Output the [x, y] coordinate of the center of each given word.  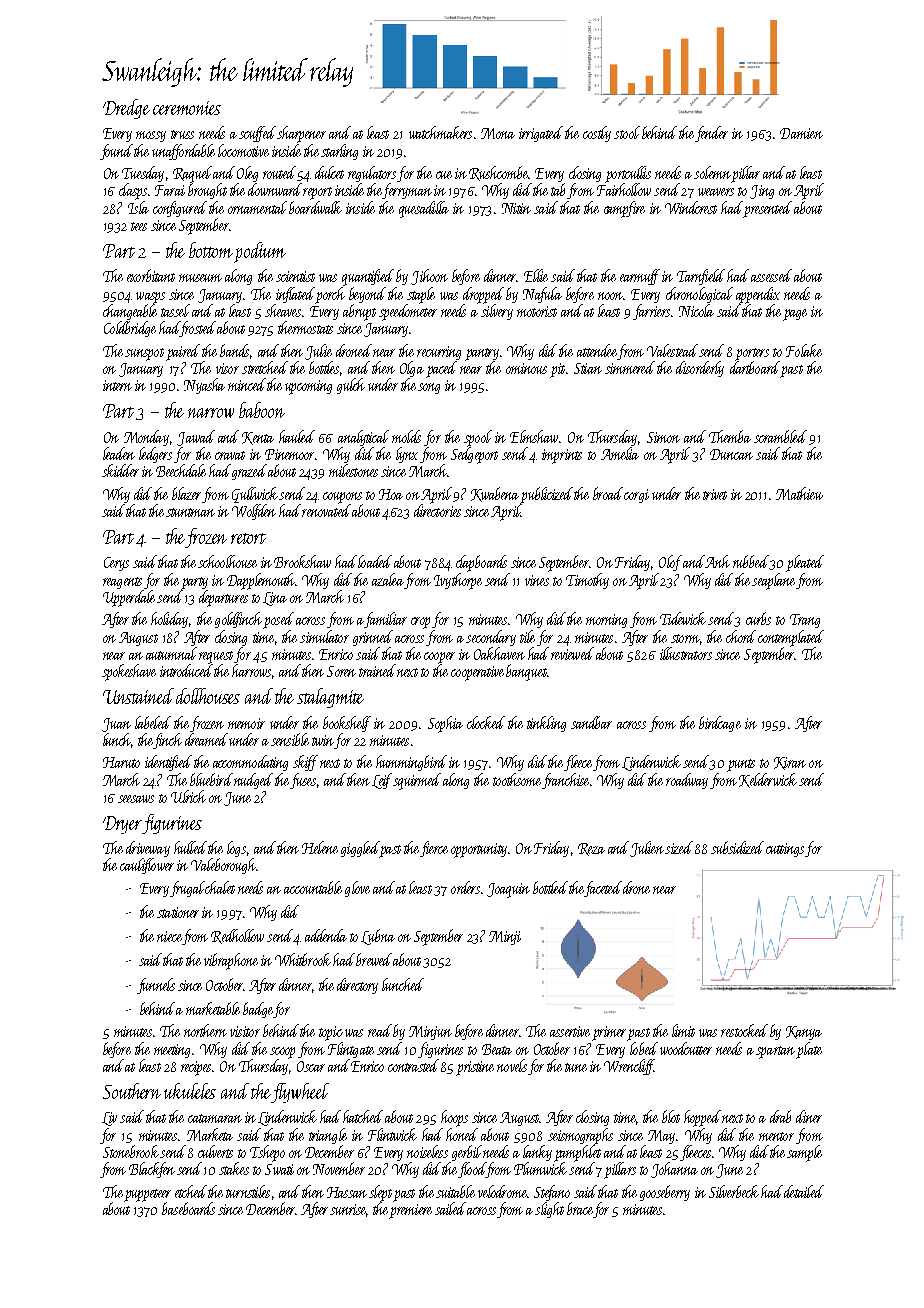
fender [711, 134]
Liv [109, 1119]
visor [227, 368]
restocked [744, 1030]
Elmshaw [534, 436]
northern [205, 1030]
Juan [116, 725]
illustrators [686, 653]
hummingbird [411, 763]
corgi [636, 496]
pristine [475, 1068]
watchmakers [440, 132]
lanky [537, 1153]
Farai [170, 190]
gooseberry [665, 1193]
